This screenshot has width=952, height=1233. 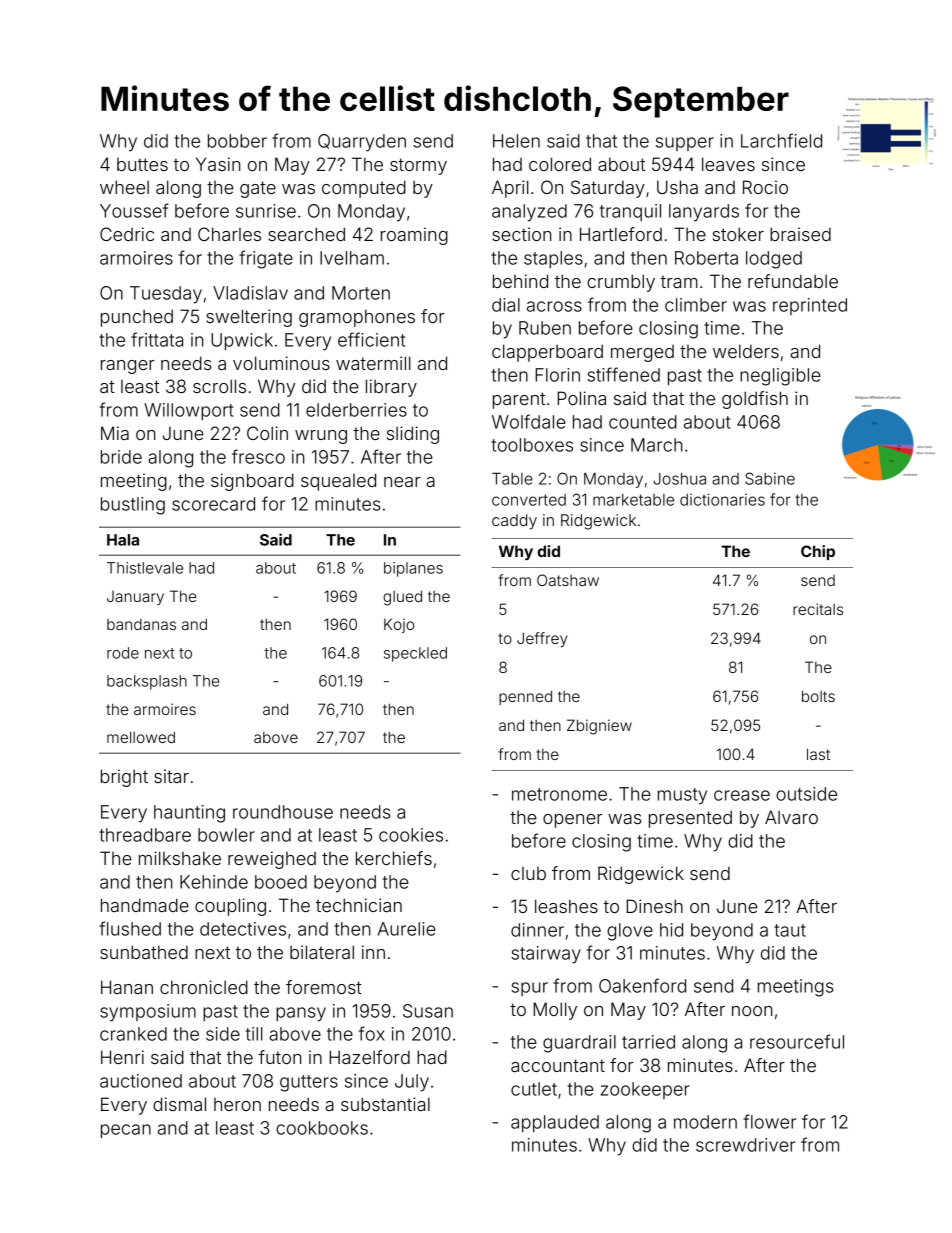 What do you see at coordinates (242, 341) in the screenshot?
I see `Upwick` at bounding box center [242, 341].
